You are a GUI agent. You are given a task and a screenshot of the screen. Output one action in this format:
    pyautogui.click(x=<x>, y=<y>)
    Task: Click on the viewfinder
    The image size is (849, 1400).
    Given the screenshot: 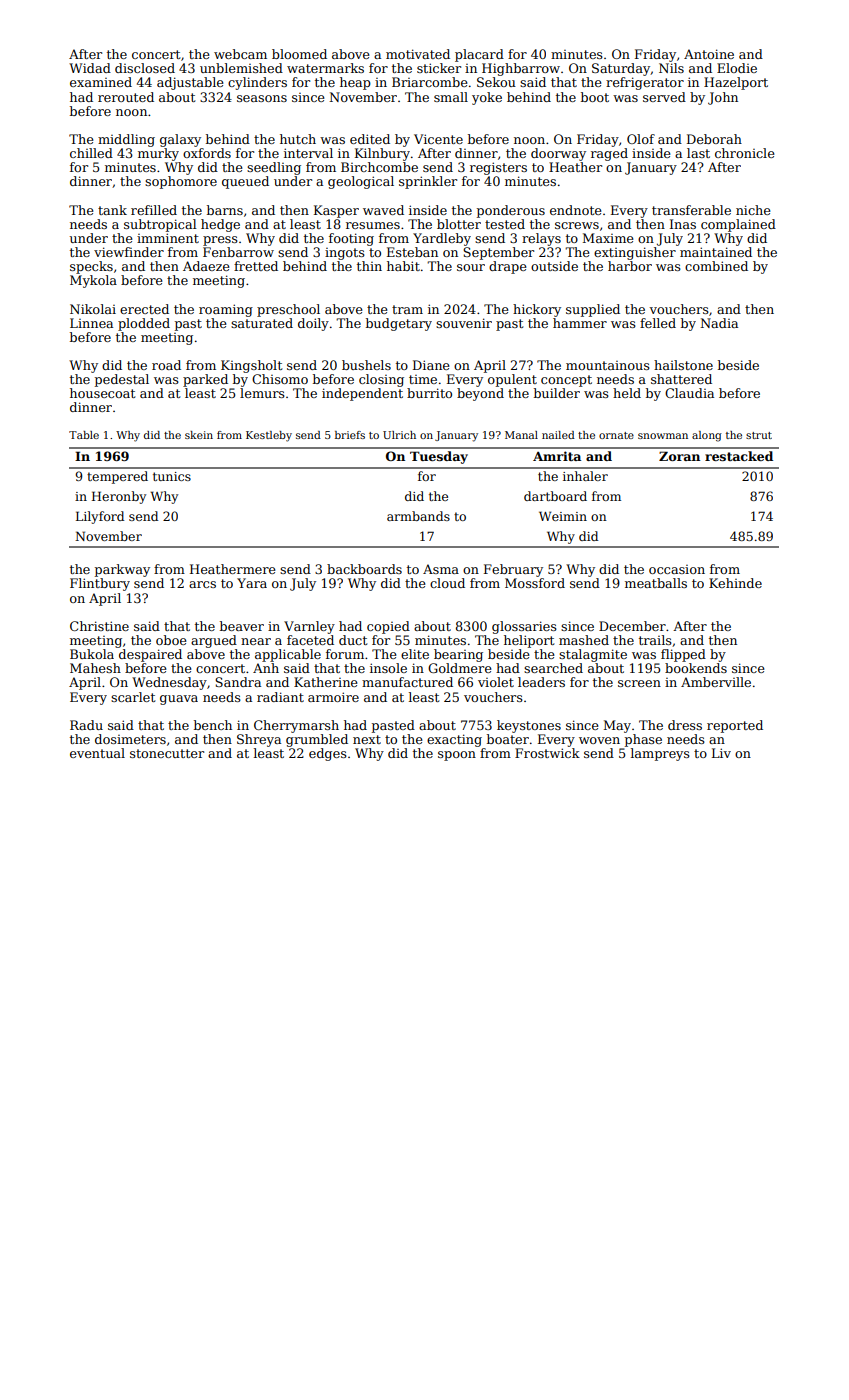 What is the action you would take?
    pyautogui.click(x=129, y=252)
